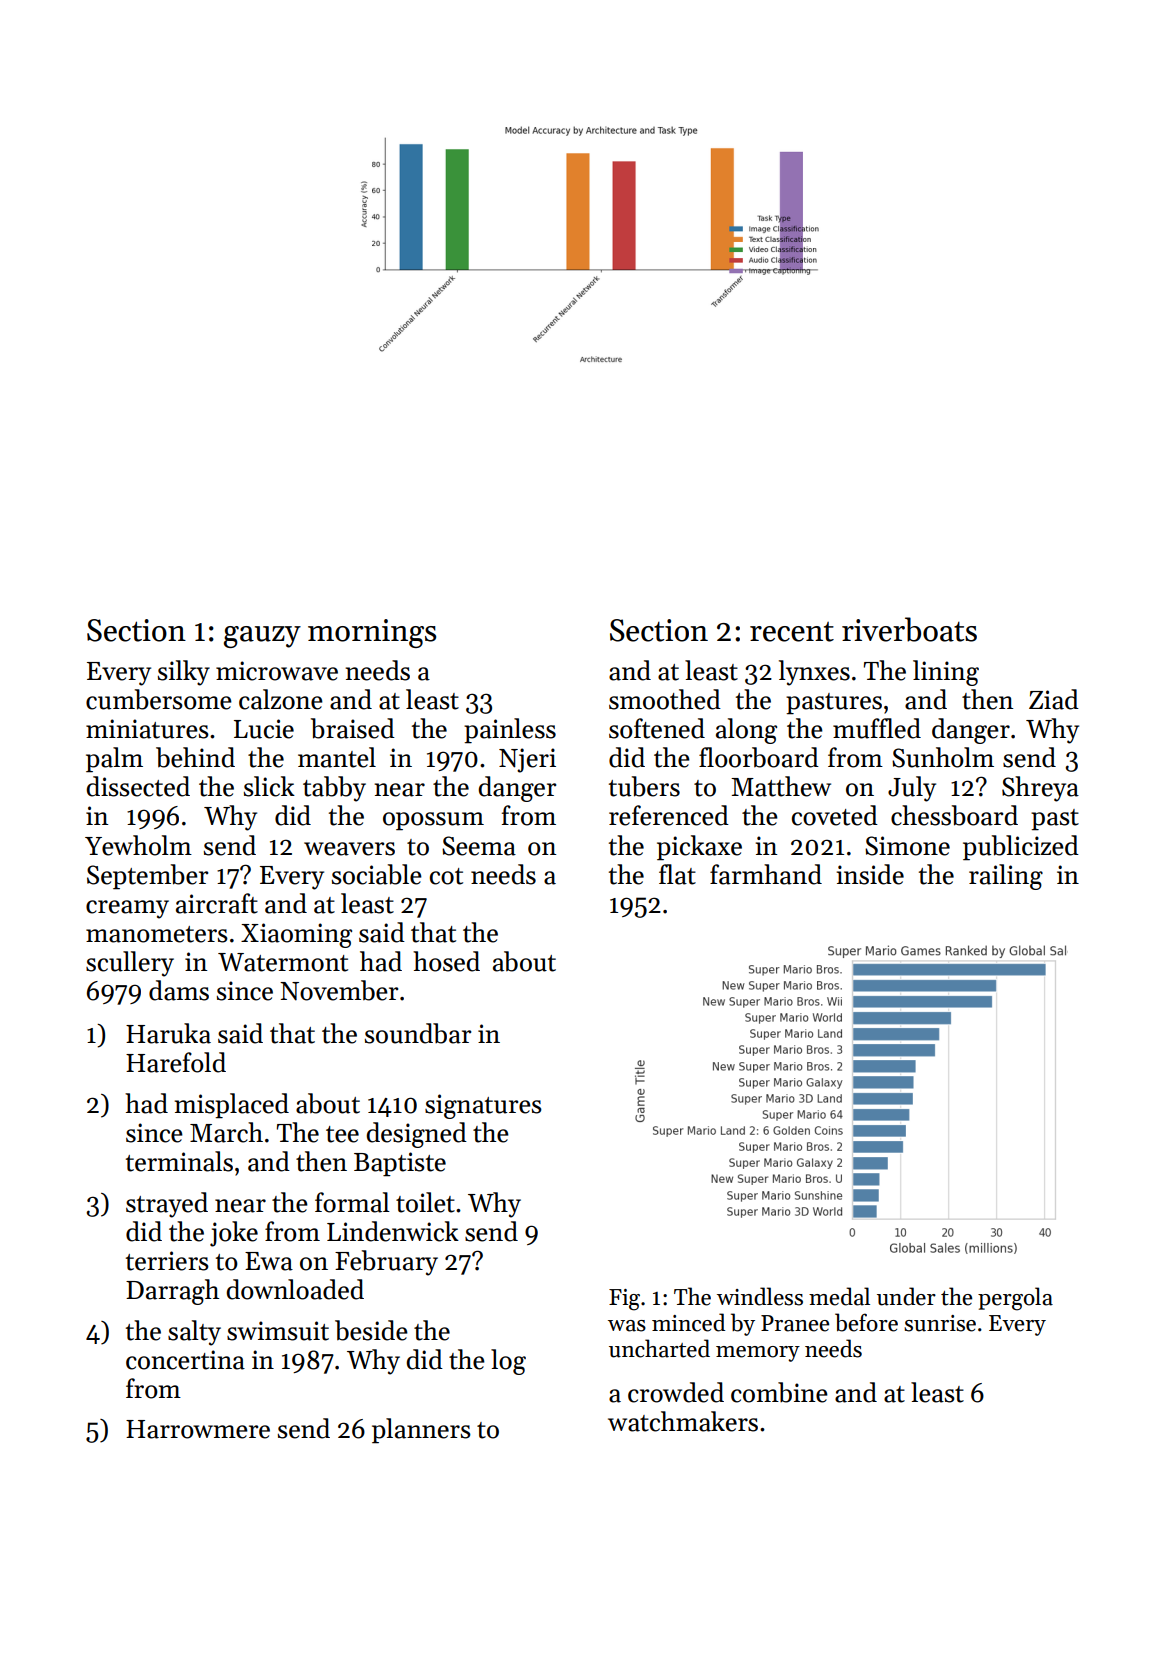  I want to click on toilet, so click(425, 1202).
